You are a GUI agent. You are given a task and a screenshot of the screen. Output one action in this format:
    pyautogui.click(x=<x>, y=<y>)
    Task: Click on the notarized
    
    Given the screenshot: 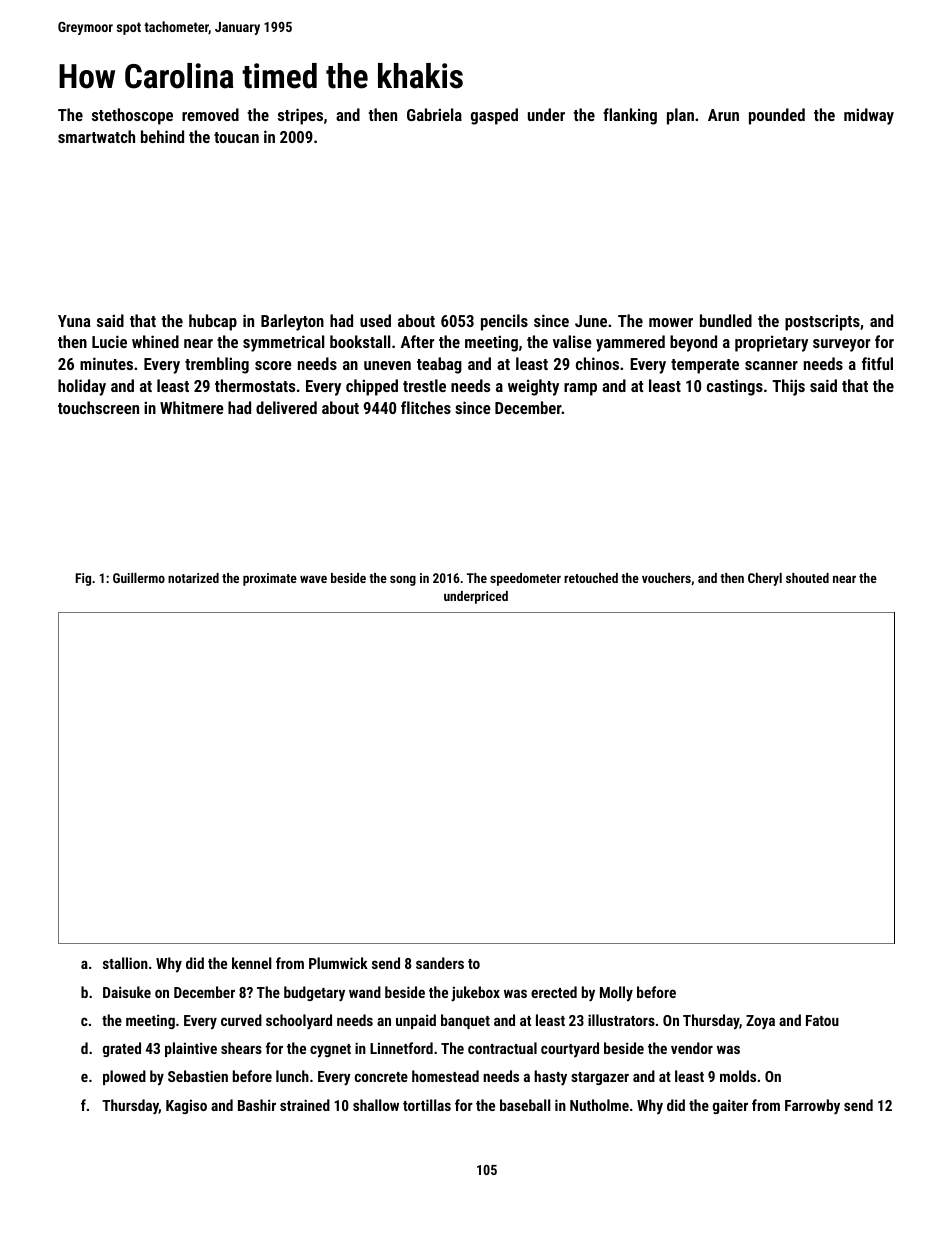 What is the action you would take?
    pyautogui.click(x=193, y=578)
